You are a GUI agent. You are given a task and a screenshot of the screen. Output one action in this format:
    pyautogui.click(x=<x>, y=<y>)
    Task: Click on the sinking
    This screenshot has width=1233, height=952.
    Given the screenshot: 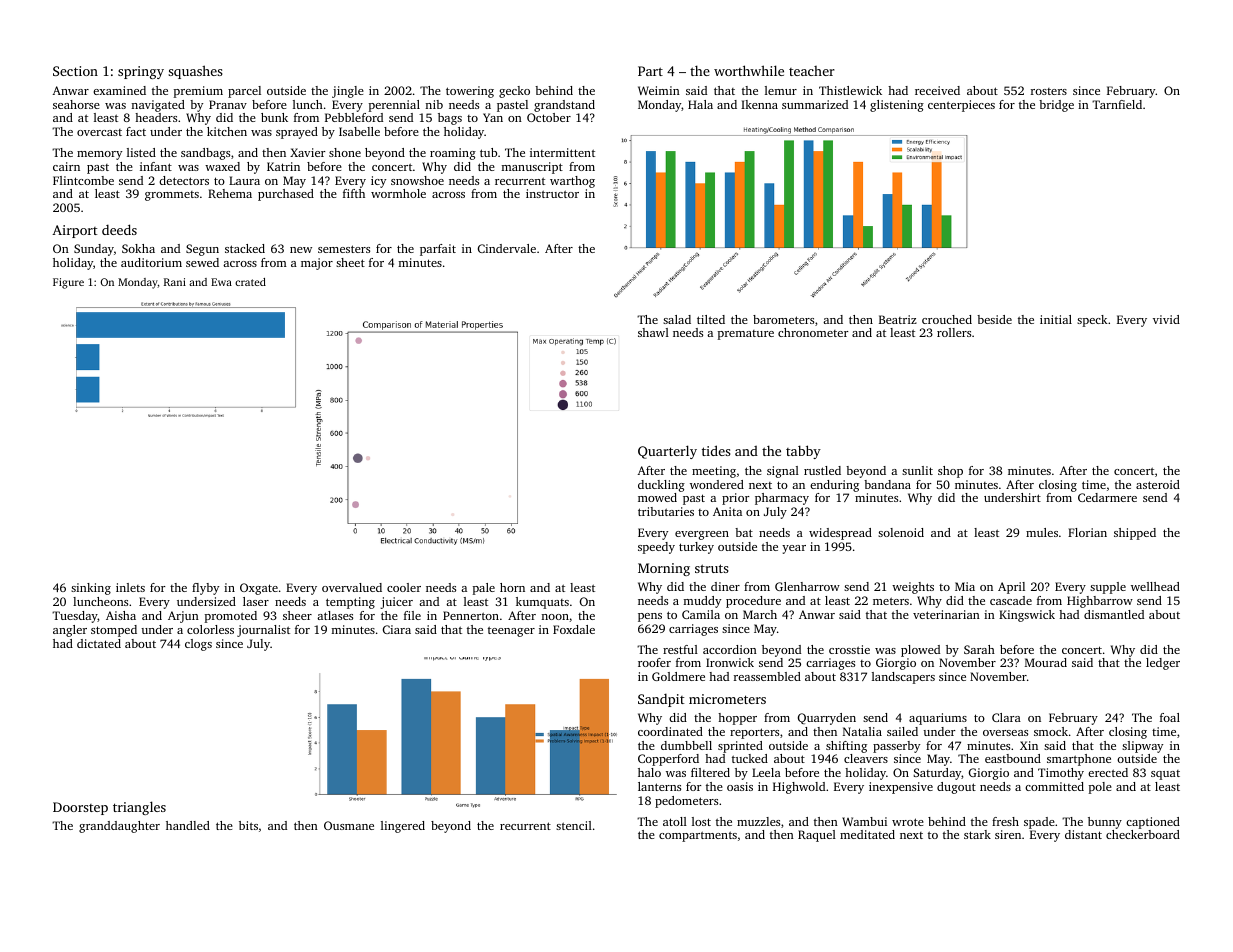 What is the action you would take?
    pyautogui.click(x=91, y=589)
